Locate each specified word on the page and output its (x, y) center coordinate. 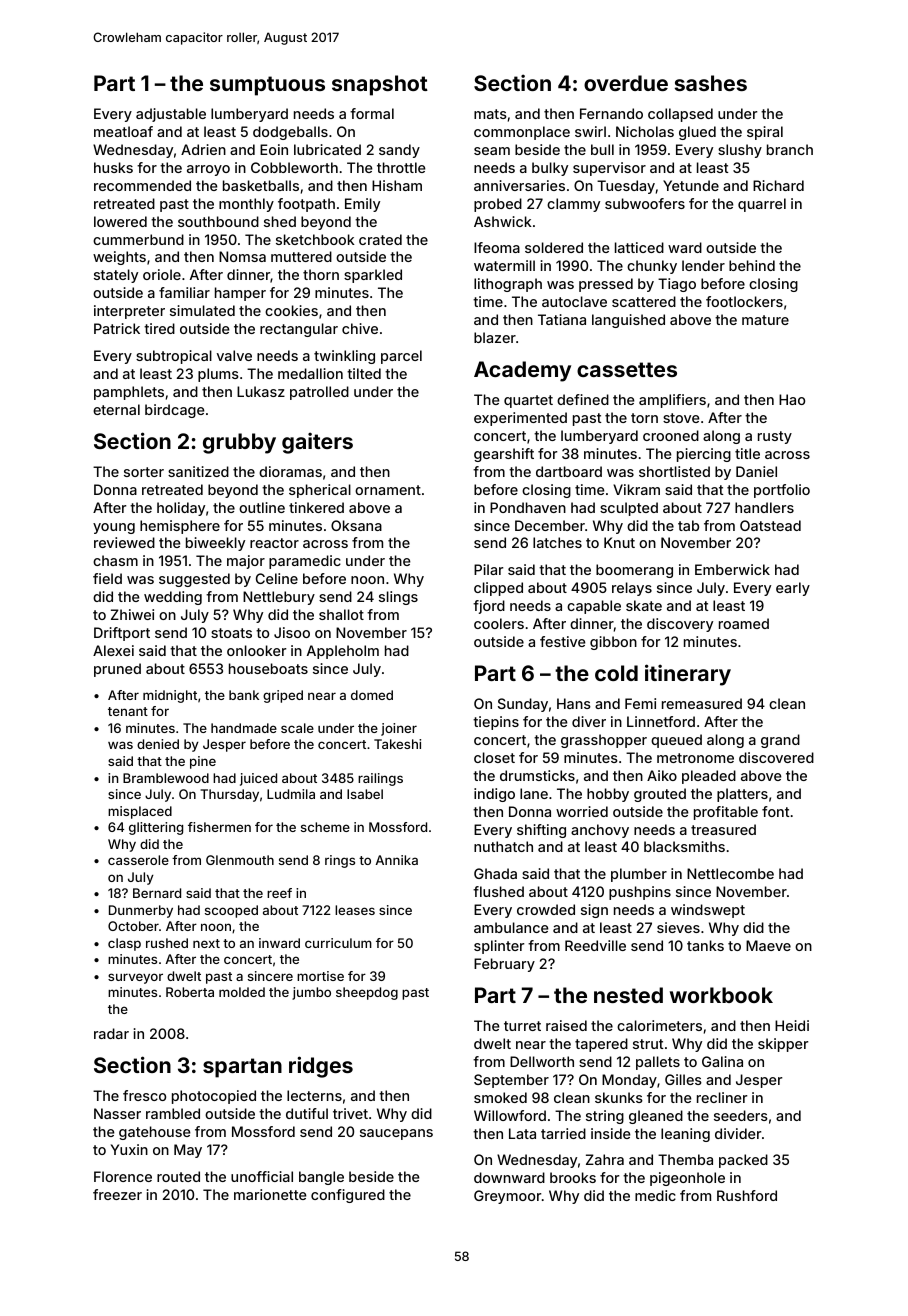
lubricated (327, 149)
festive (563, 641)
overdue (626, 83)
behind (752, 265)
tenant (128, 711)
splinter (499, 947)
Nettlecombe (730, 873)
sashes (711, 83)
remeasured (702, 703)
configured (348, 1196)
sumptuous (267, 86)
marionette (270, 1194)
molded (242, 992)
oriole (162, 274)
